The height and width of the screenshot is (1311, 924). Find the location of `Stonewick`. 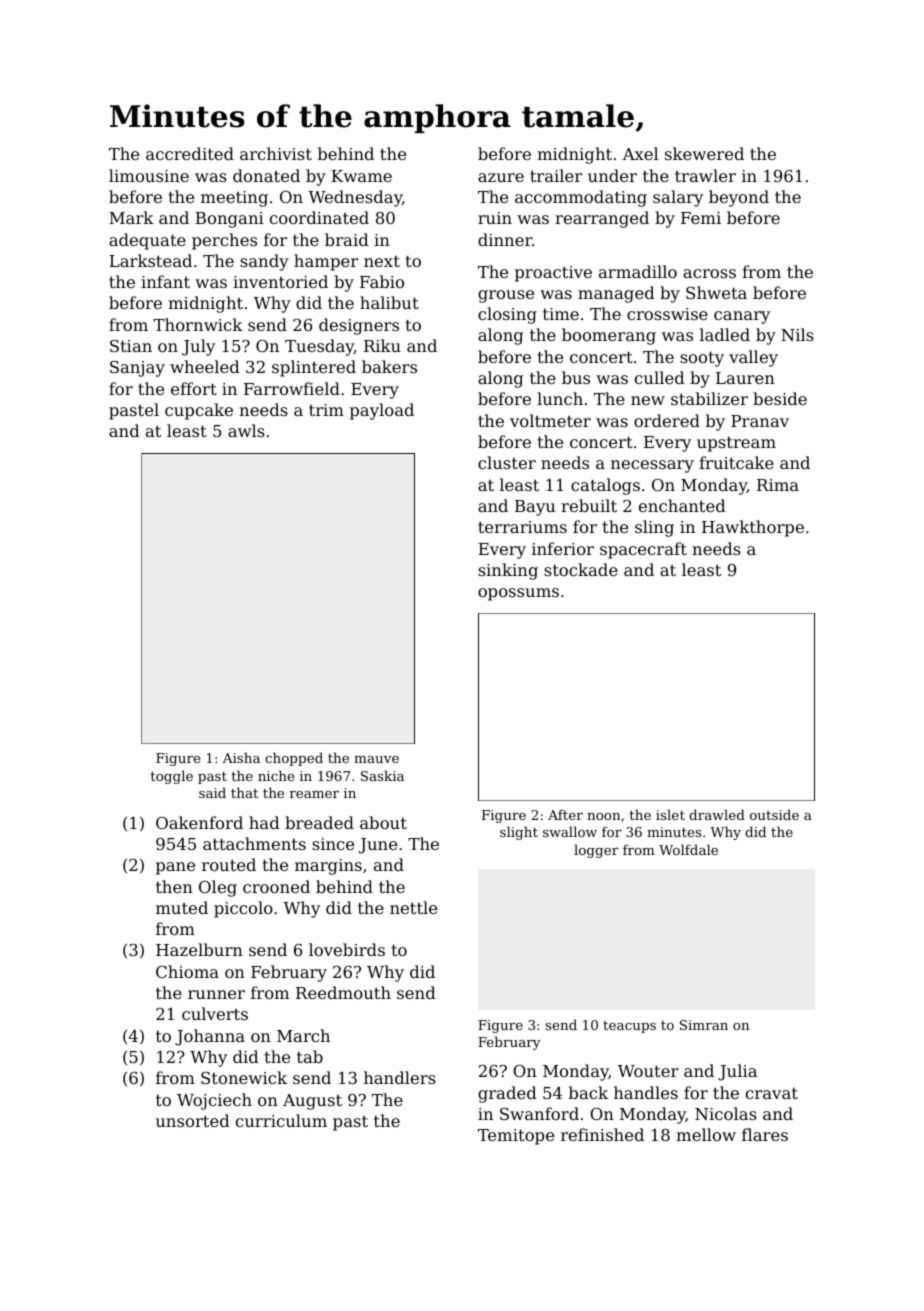

Stonewick is located at coordinates (244, 1077).
